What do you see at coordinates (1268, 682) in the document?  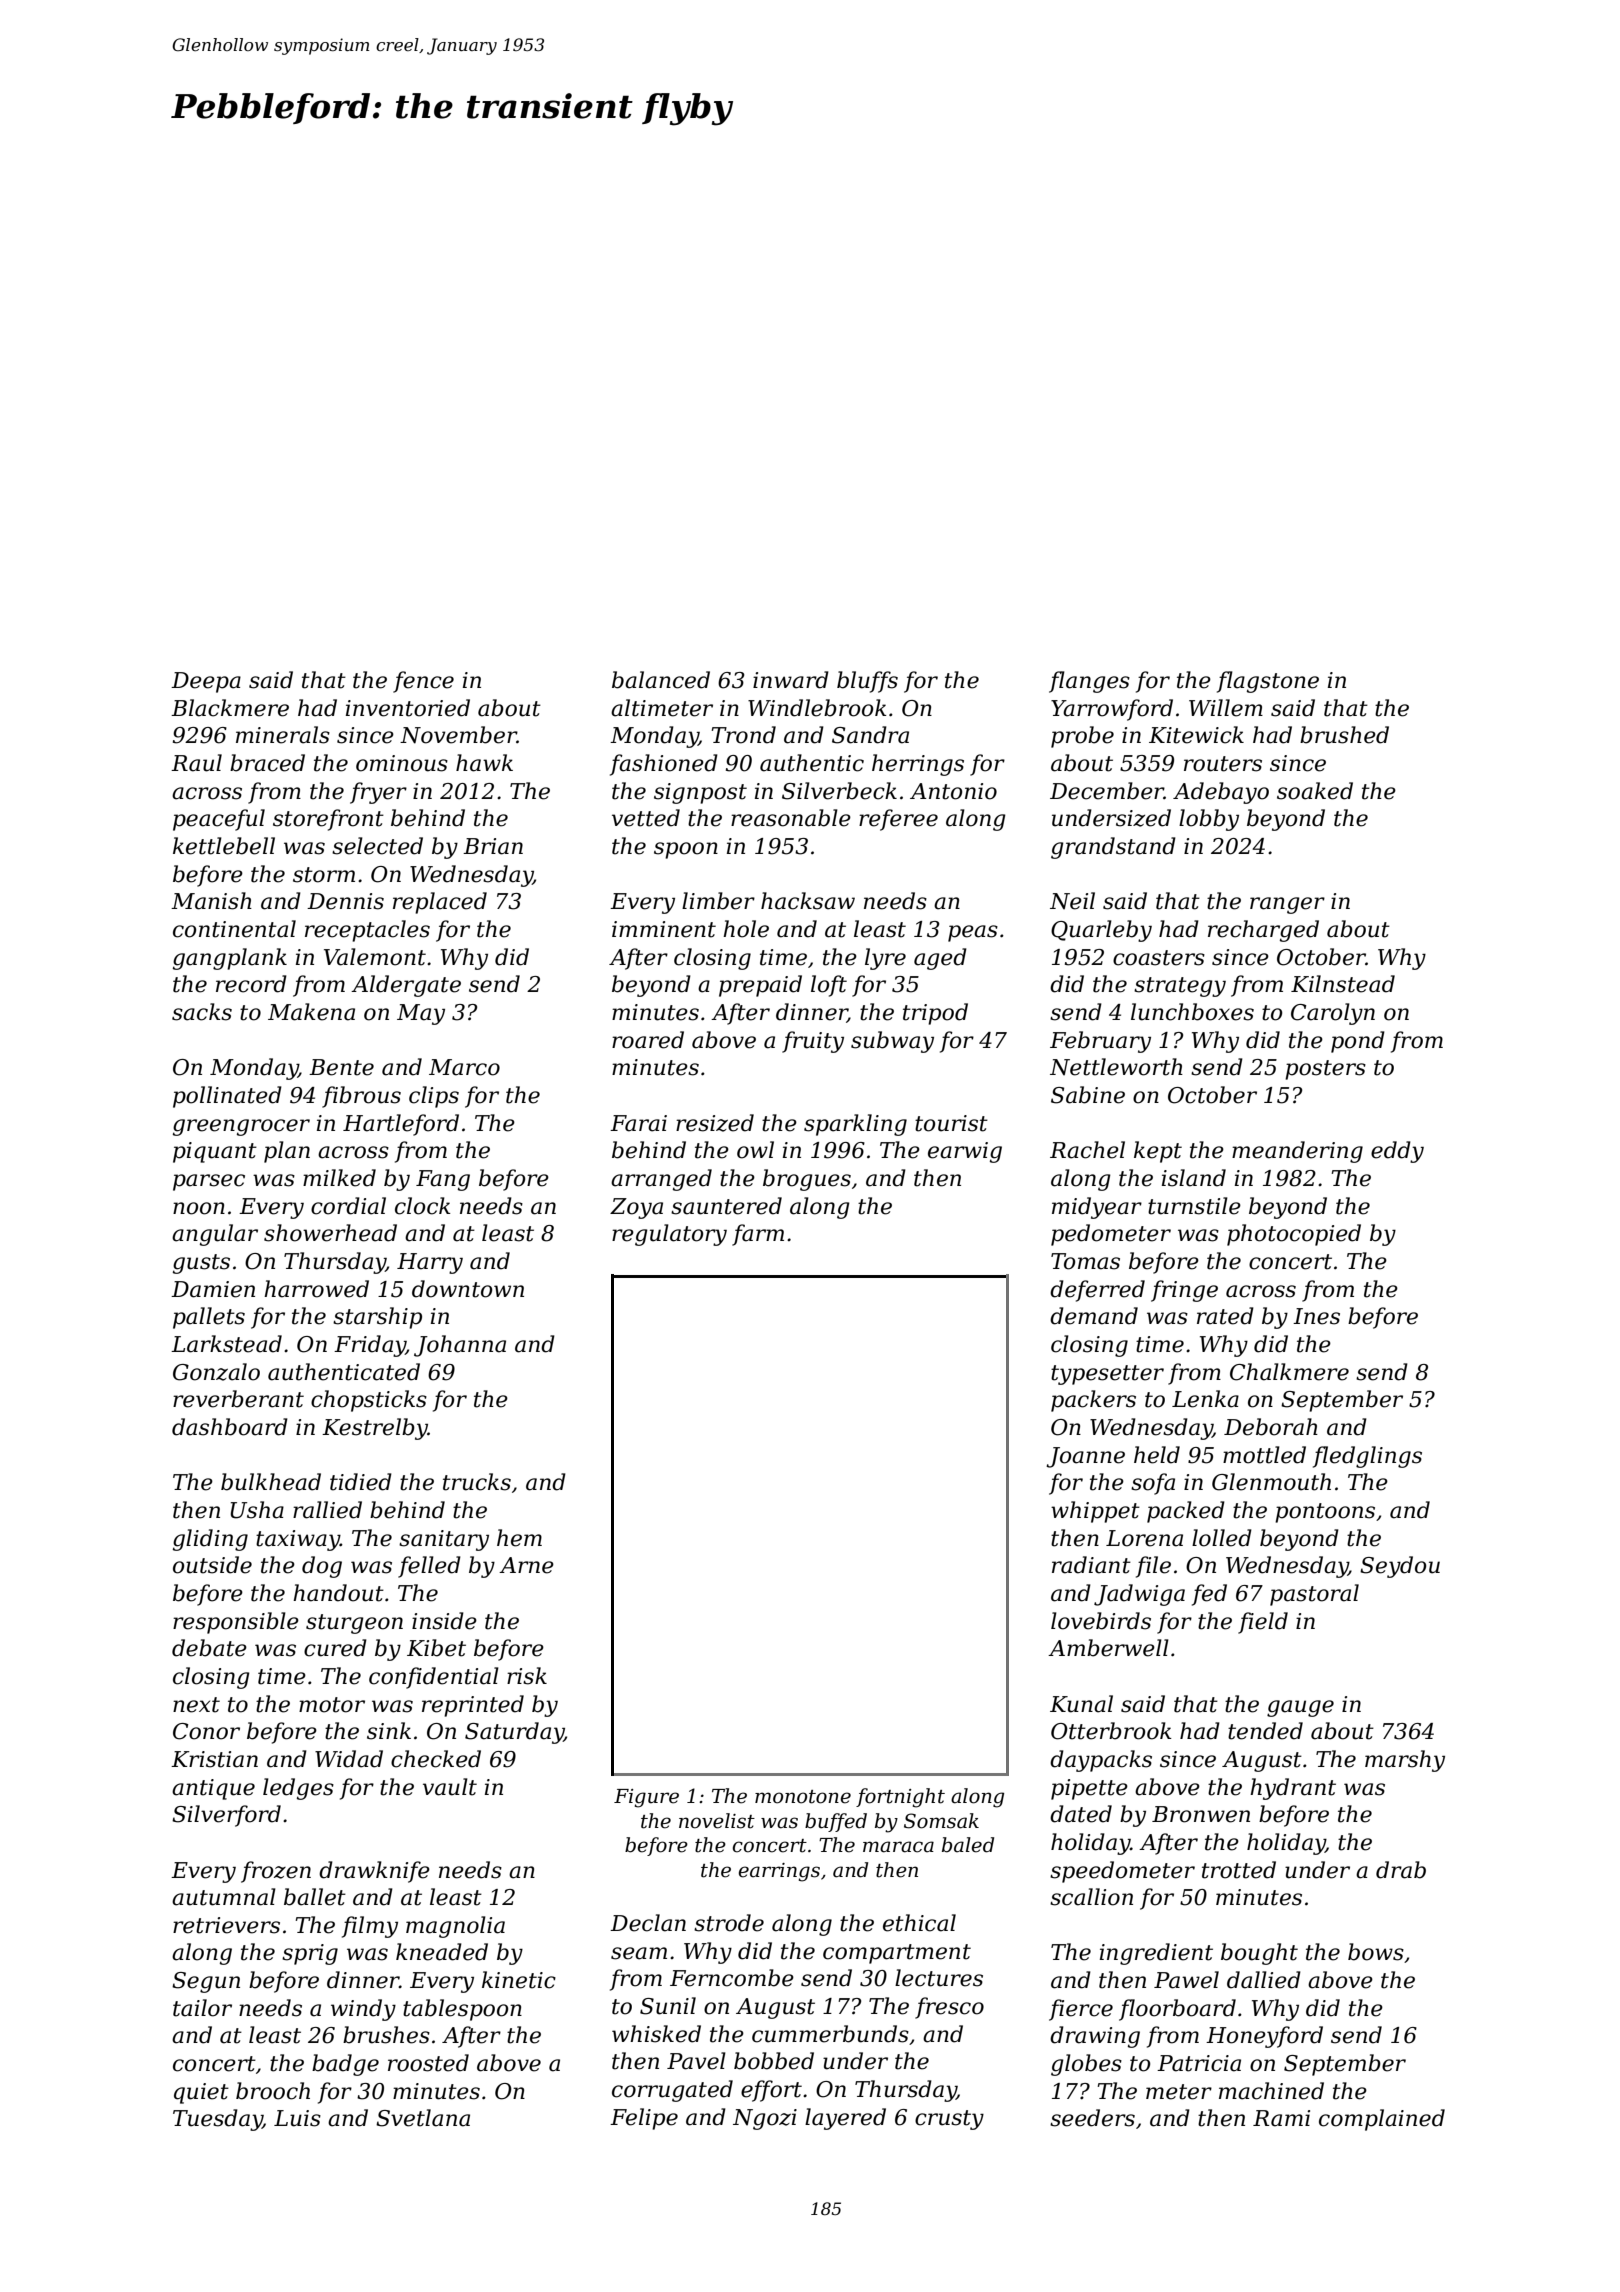 I see `flagstone` at bounding box center [1268, 682].
